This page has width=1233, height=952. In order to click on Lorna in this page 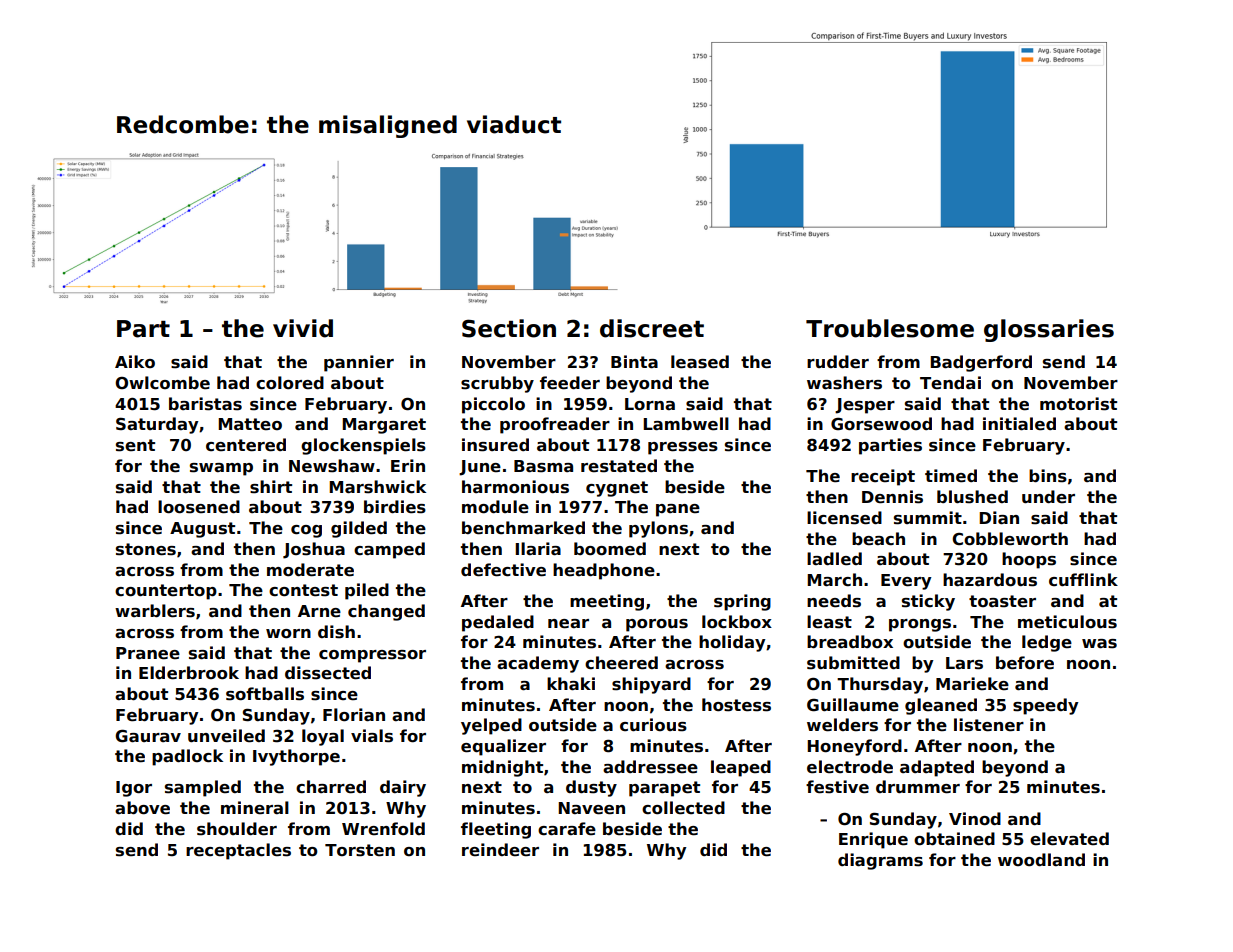, I will do `click(650, 404)`.
